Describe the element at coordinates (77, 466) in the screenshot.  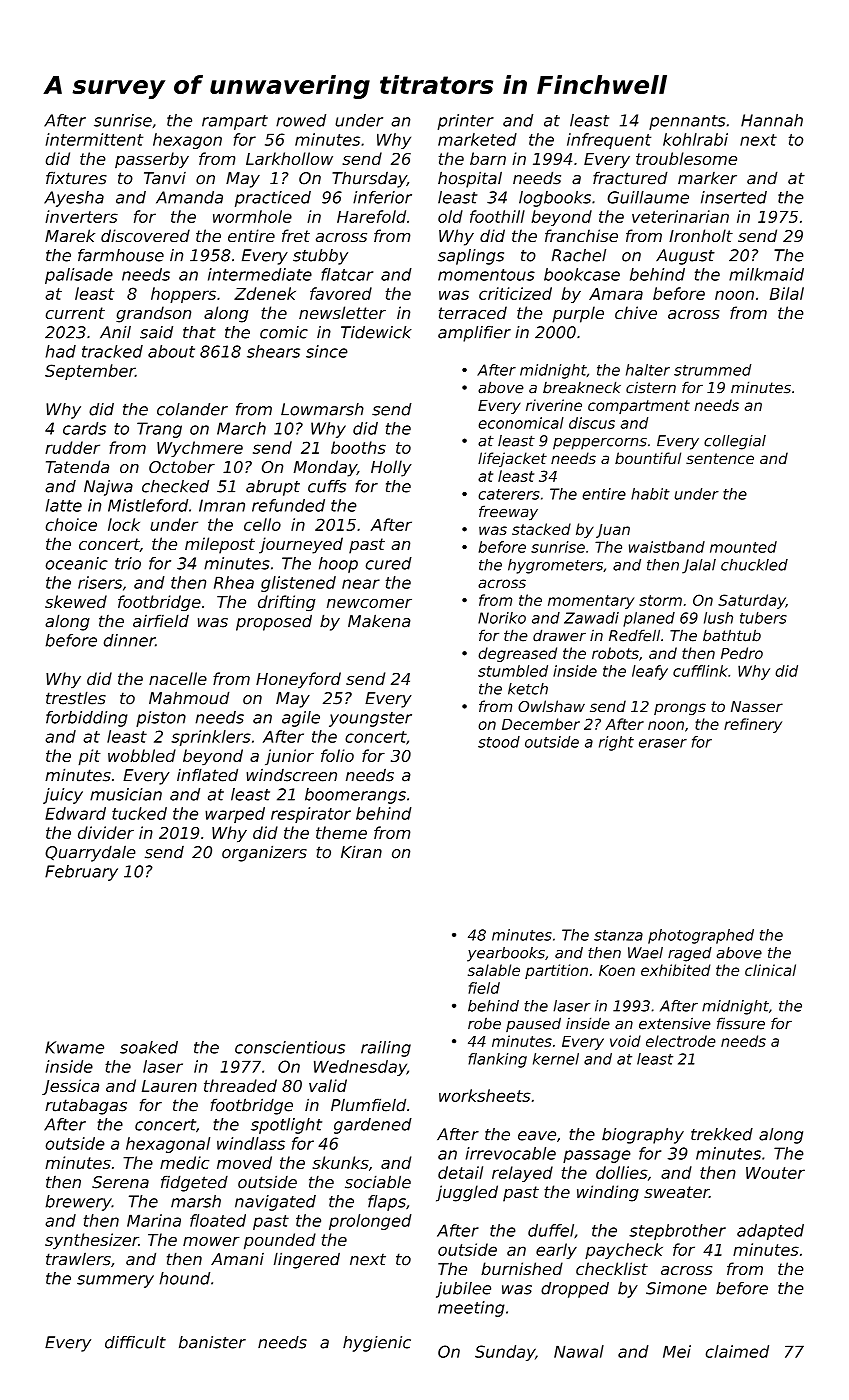
I see `Tatenda` at that location.
